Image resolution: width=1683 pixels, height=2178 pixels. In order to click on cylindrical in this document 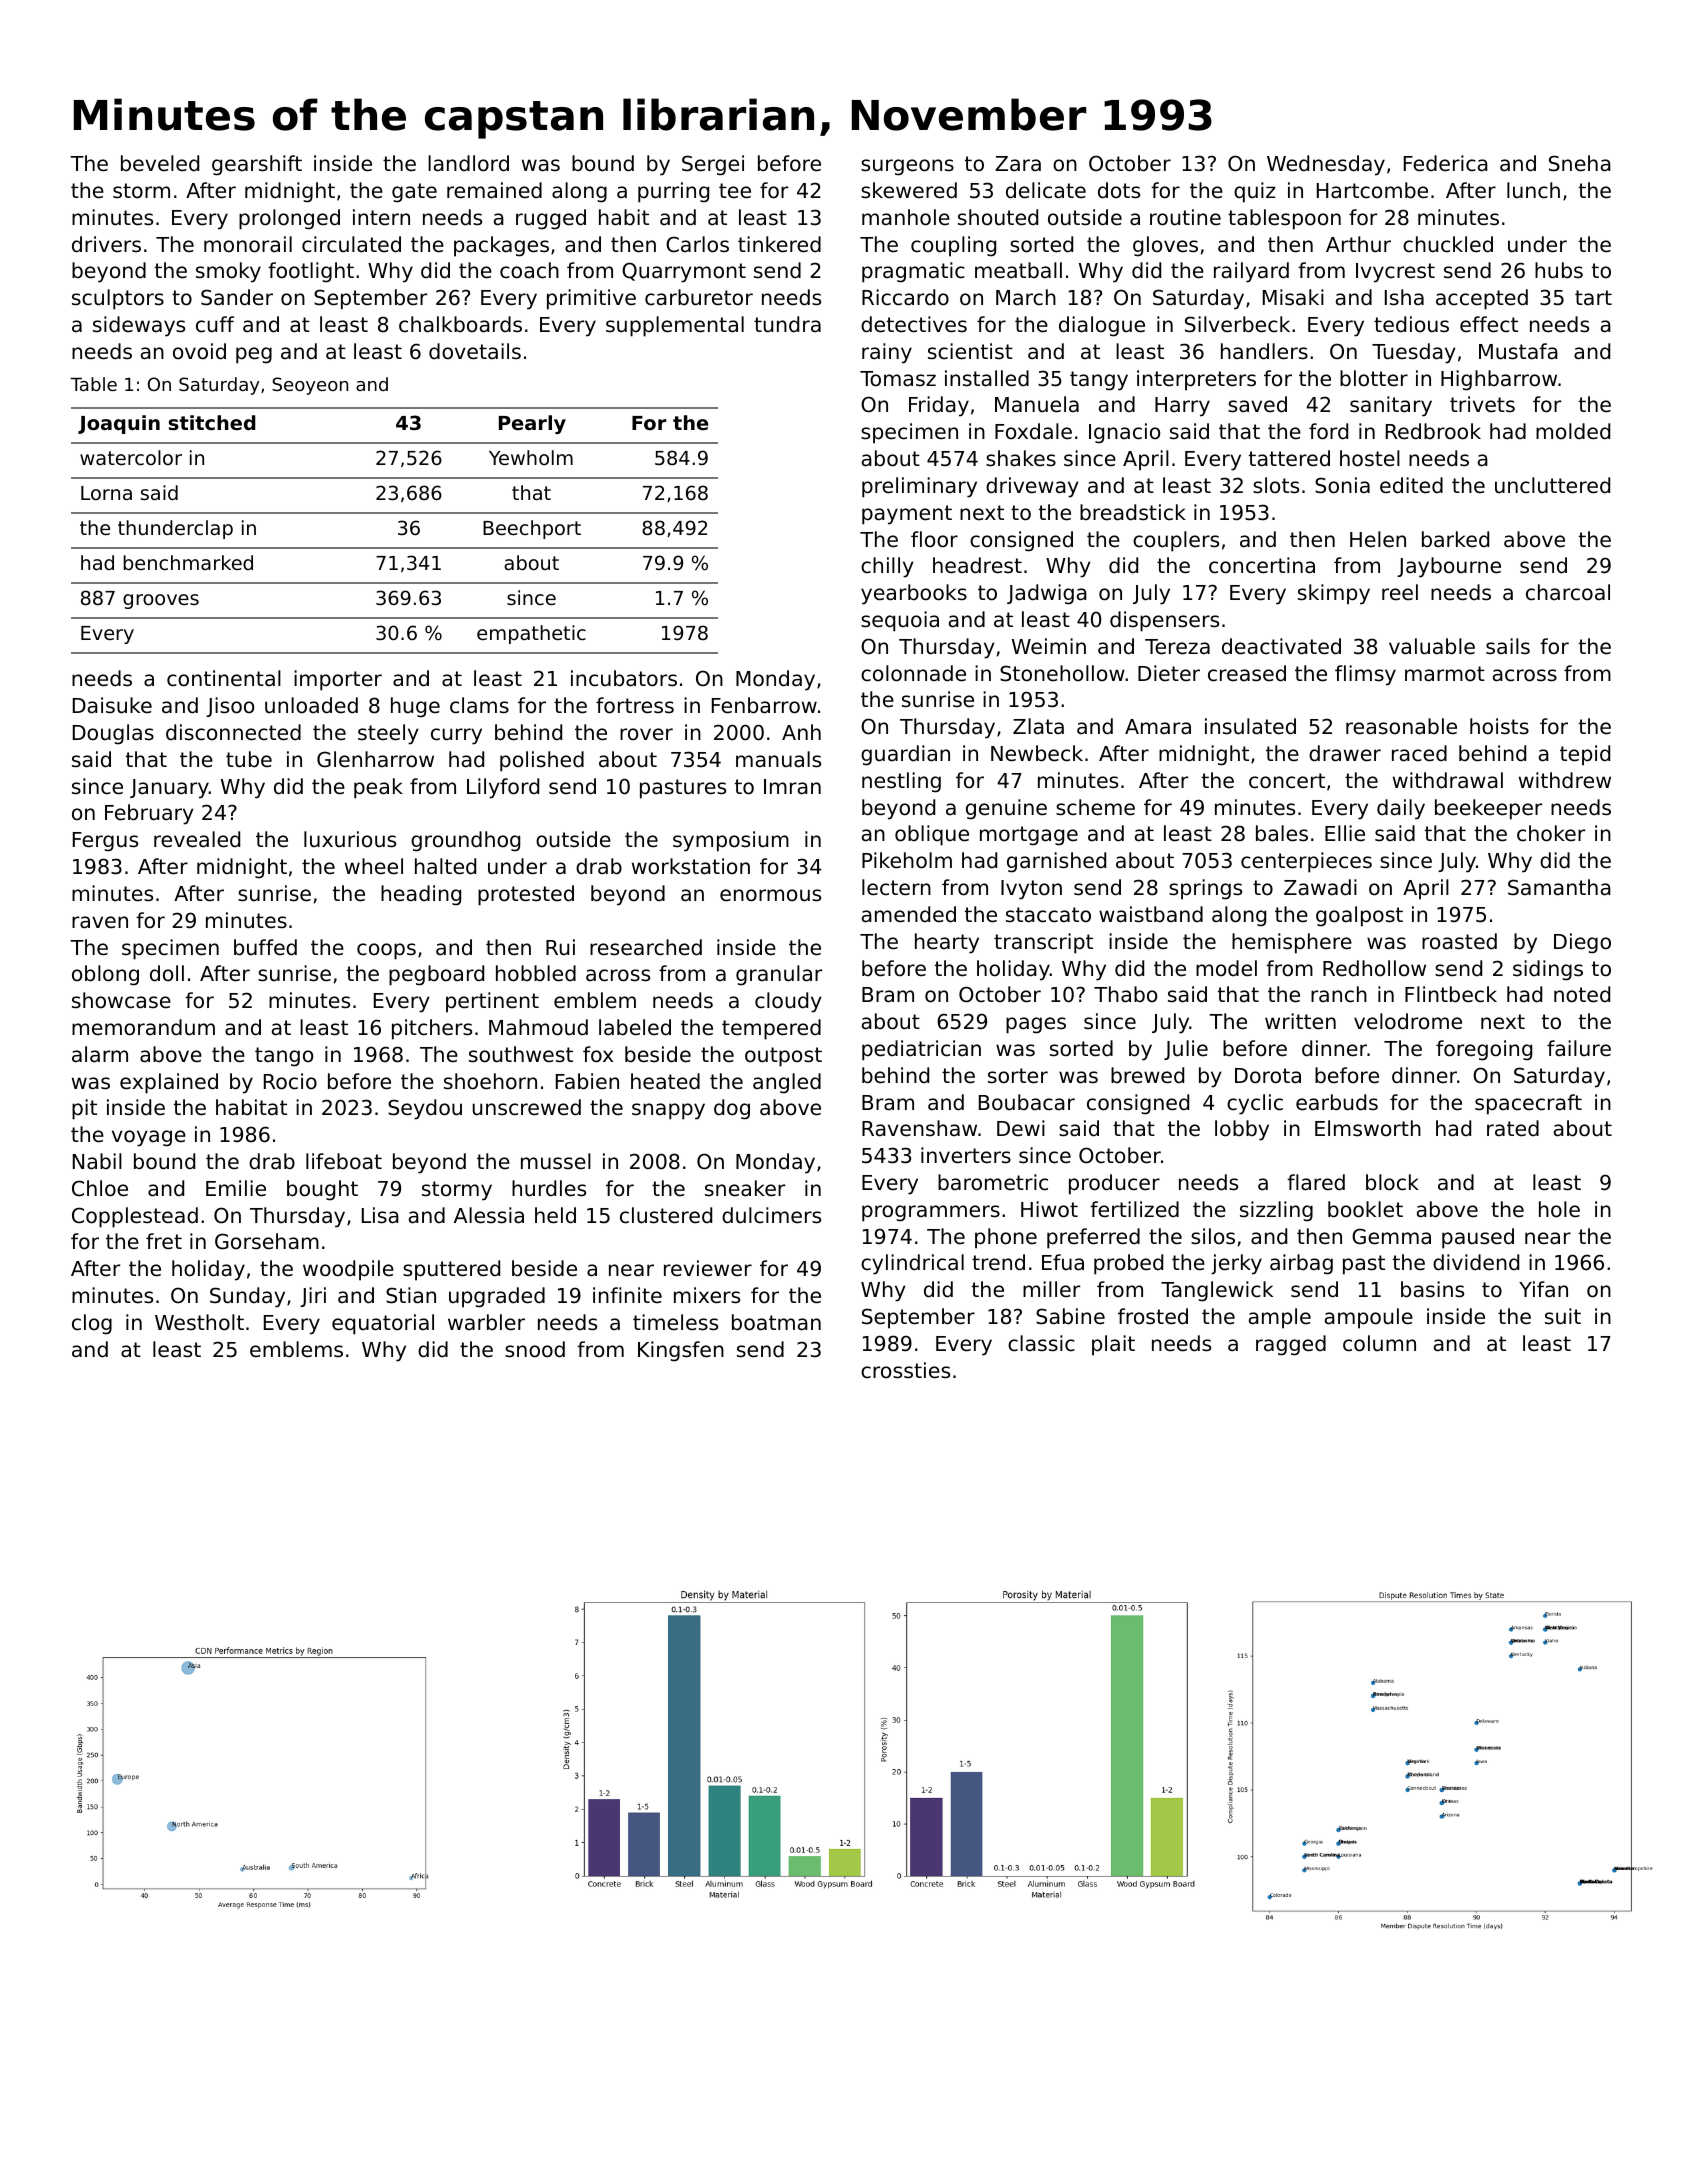, I will do `click(912, 1264)`.
